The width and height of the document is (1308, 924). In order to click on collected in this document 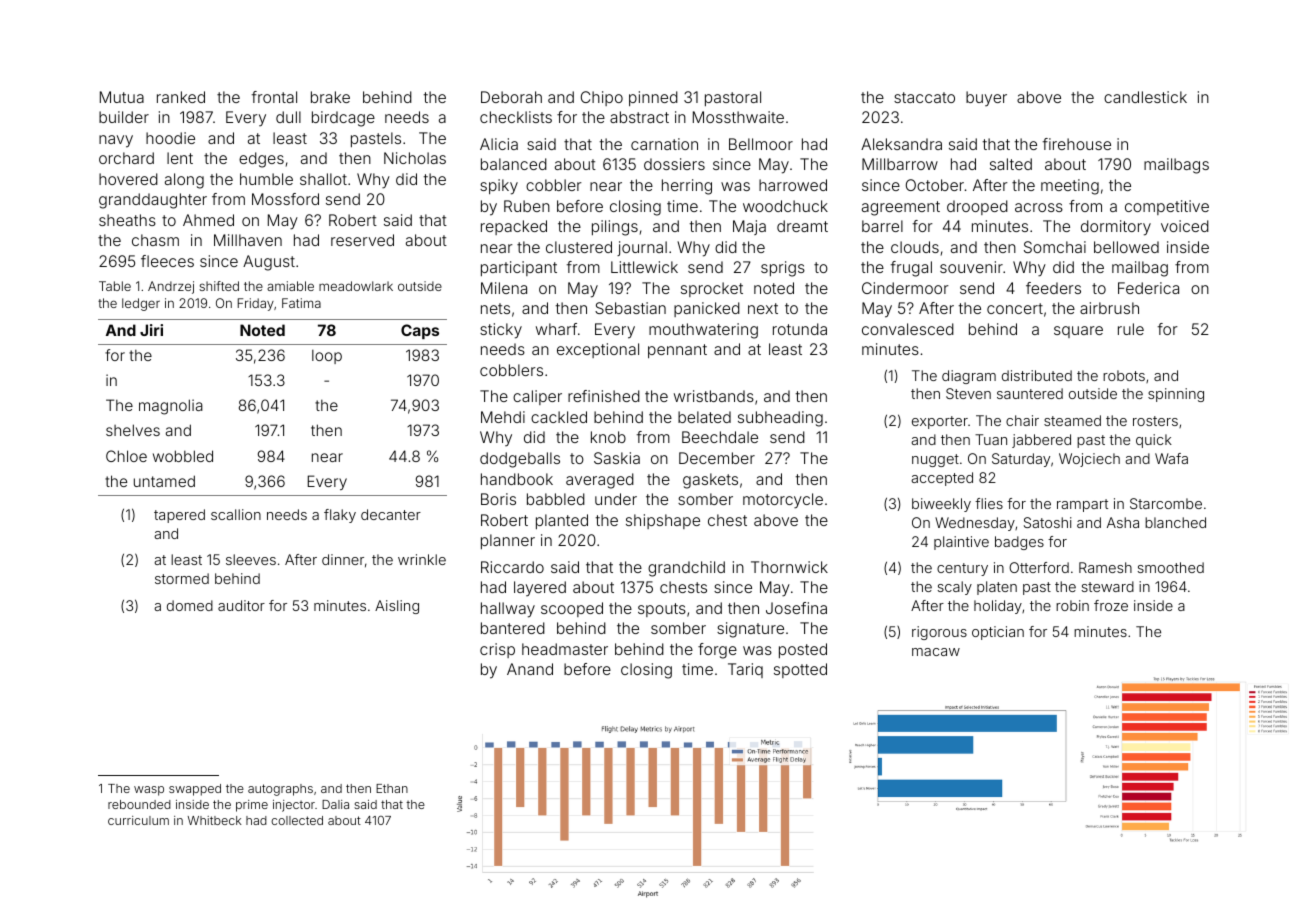, I will do `click(297, 820)`.
